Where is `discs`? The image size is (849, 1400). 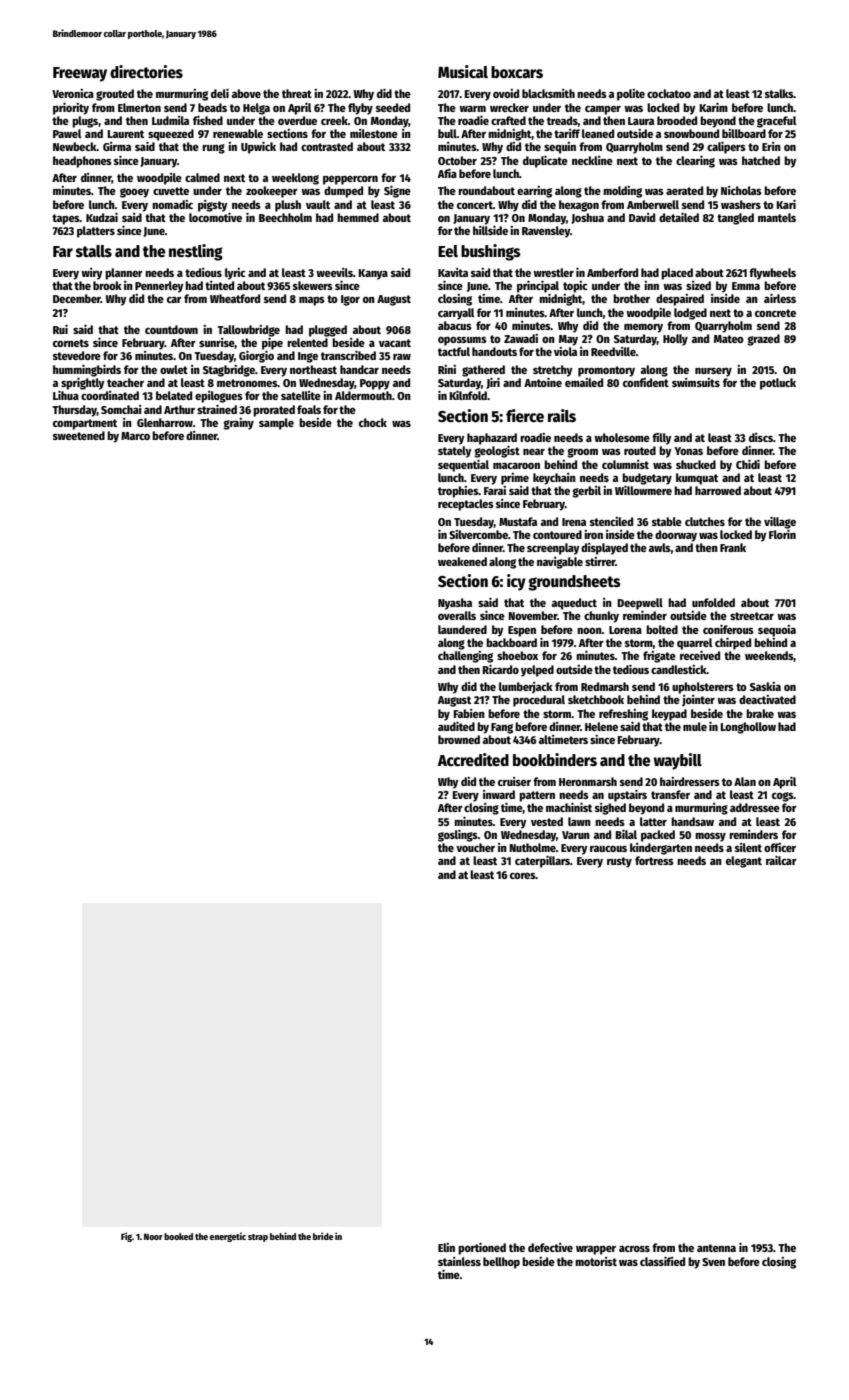
discs is located at coordinates (761, 437).
